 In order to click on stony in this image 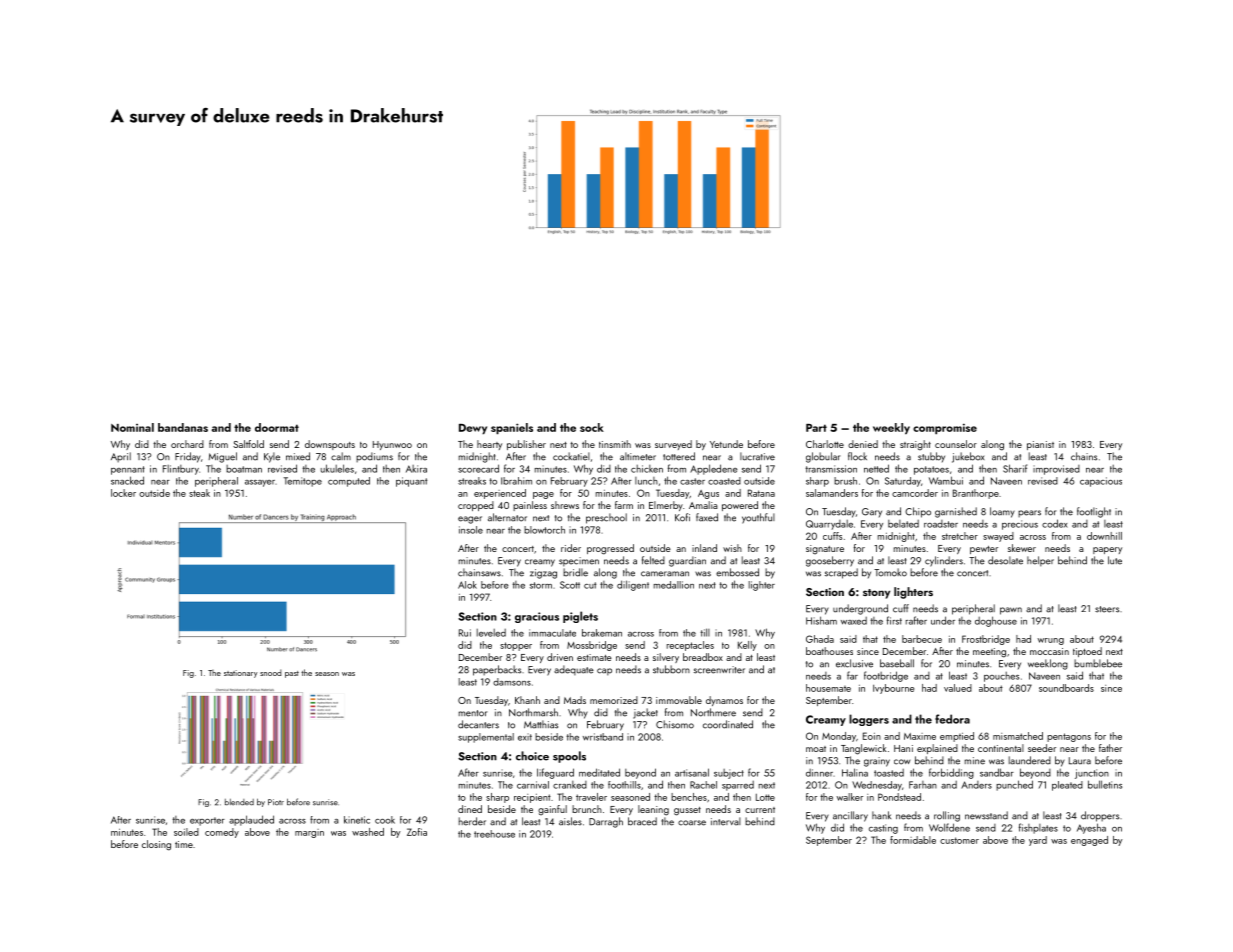, I will do `click(876, 594)`.
